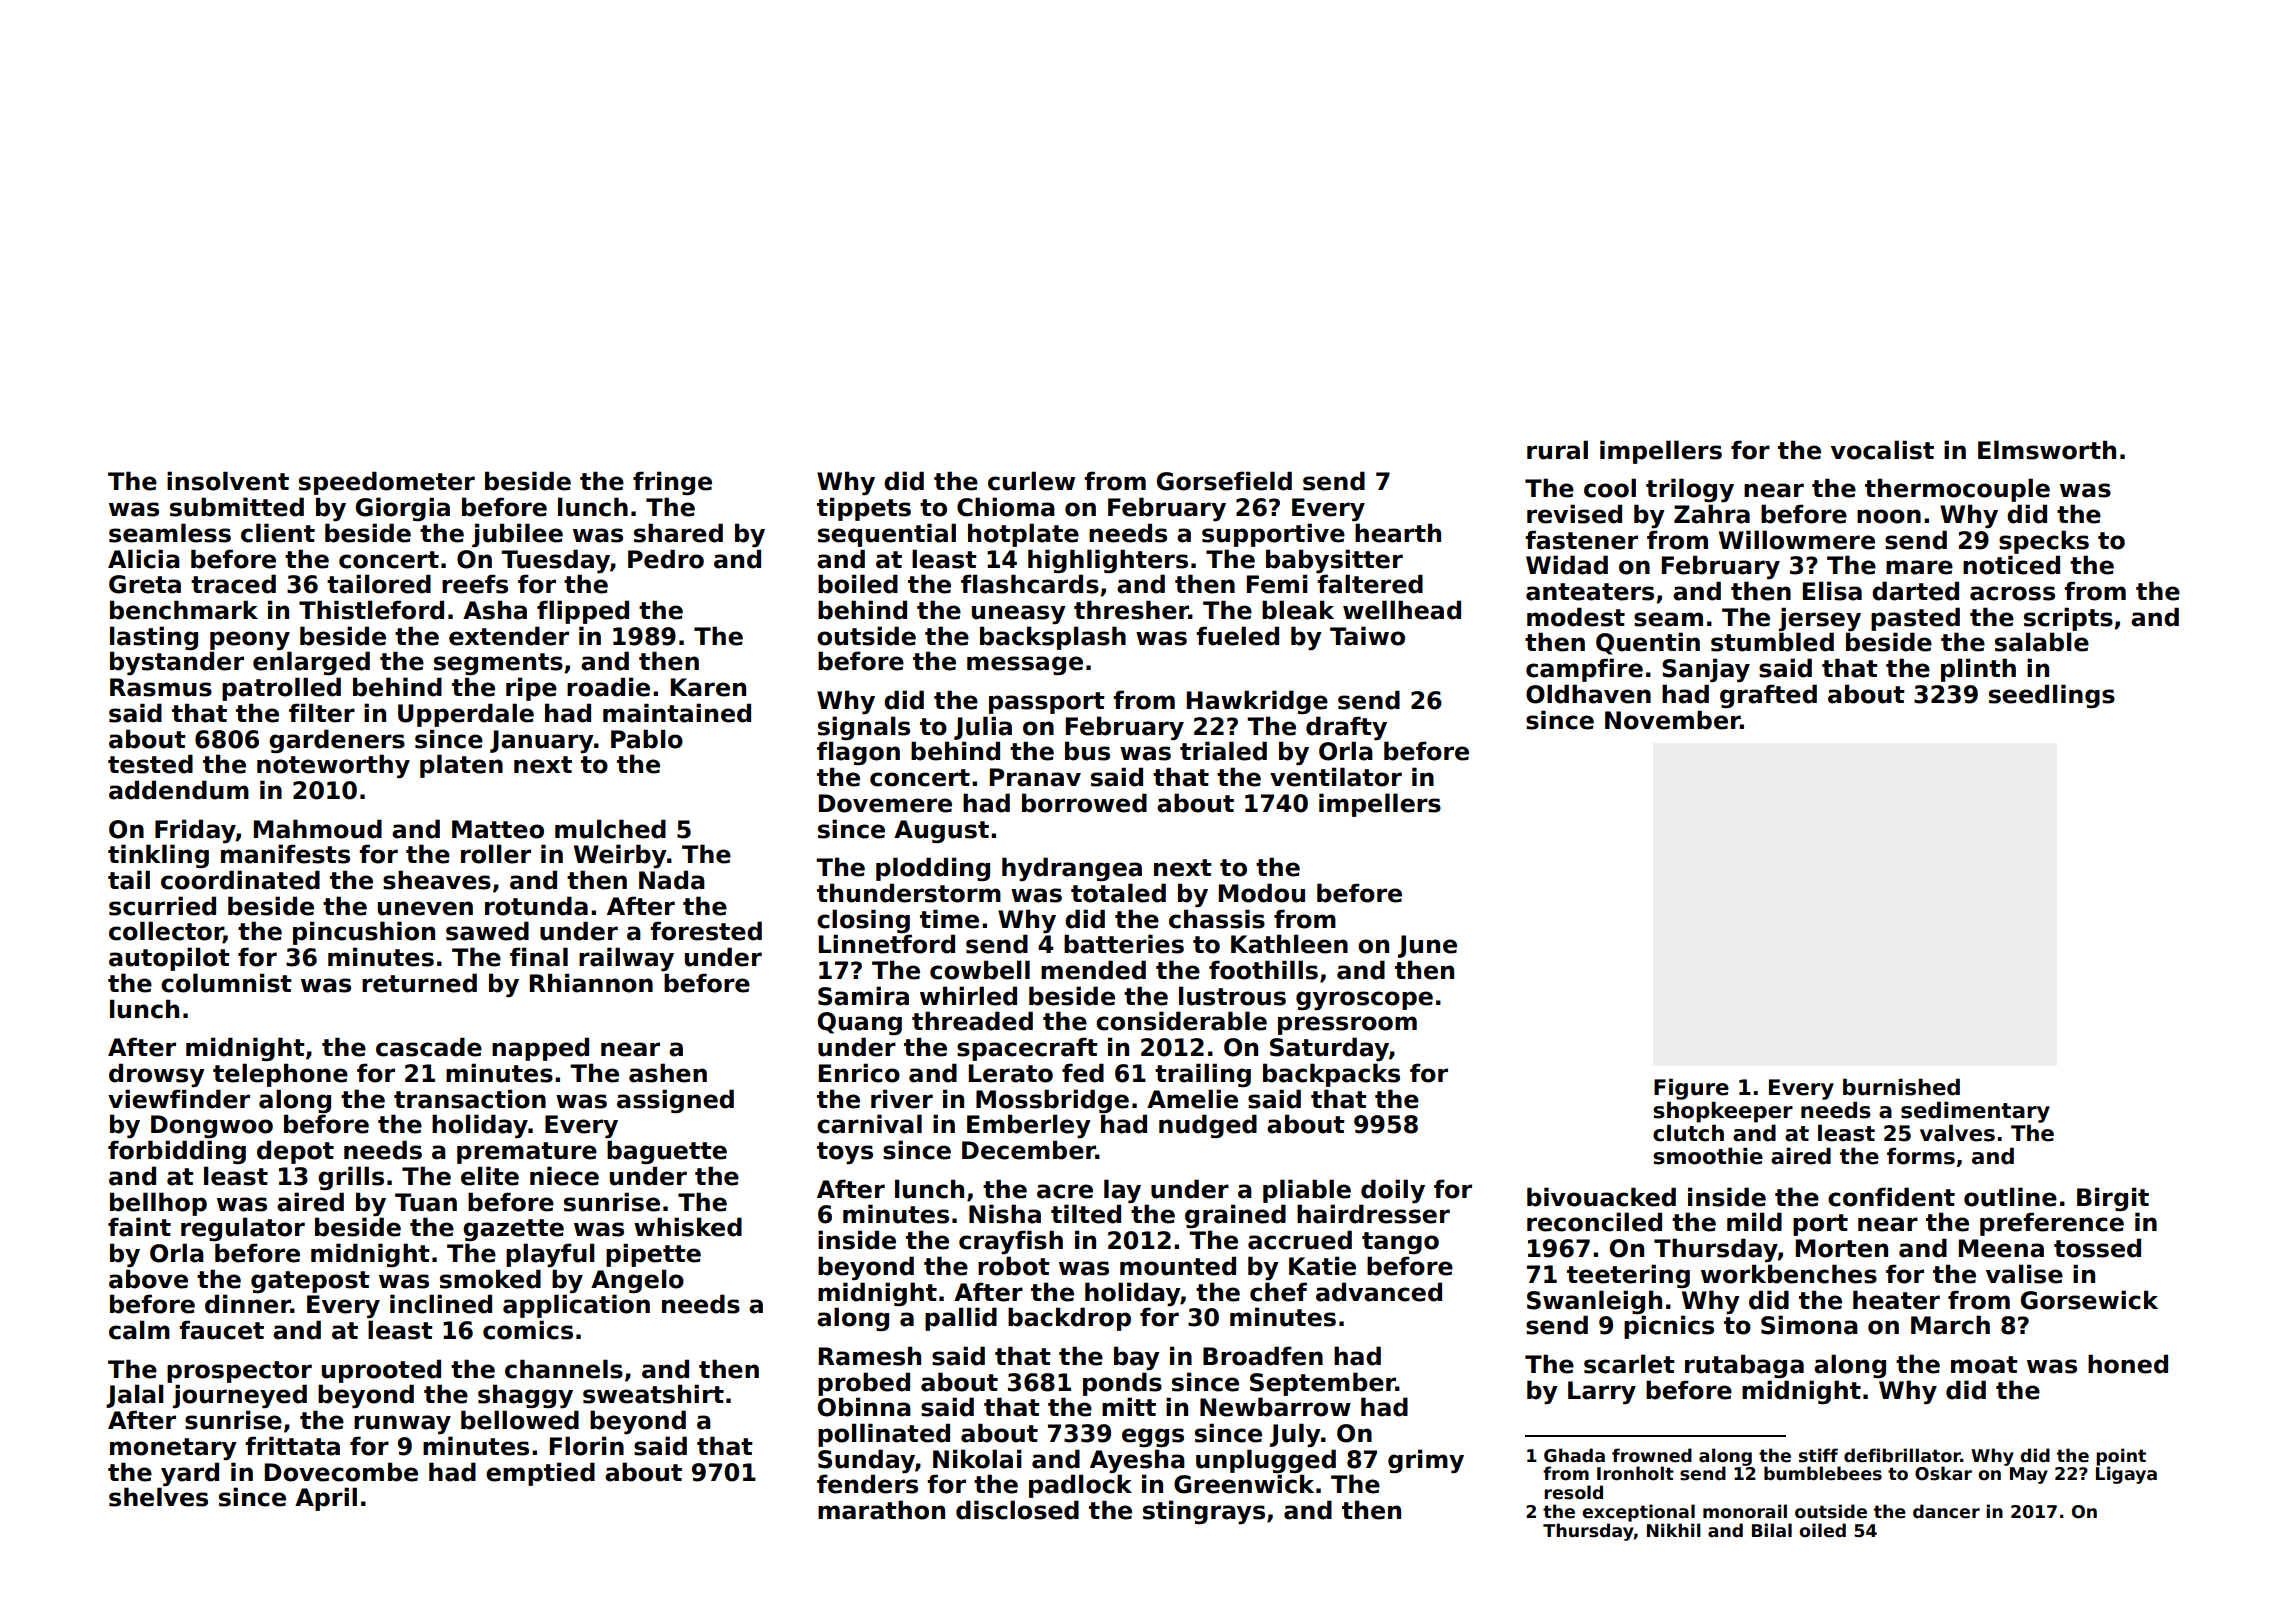  What do you see at coordinates (351, 1178) in the screenshot?
I see `grills` at bounding box center [351, 1178].
